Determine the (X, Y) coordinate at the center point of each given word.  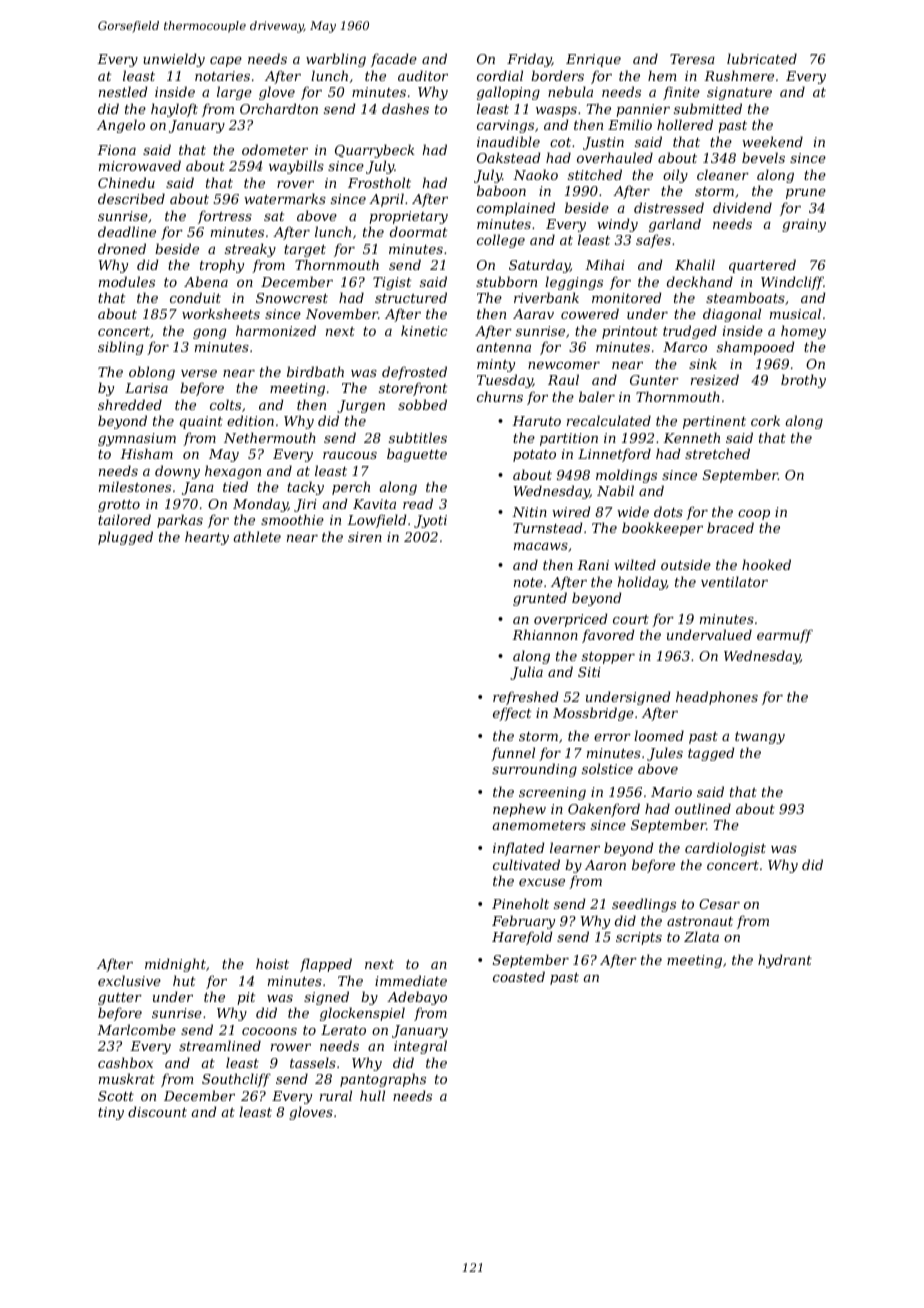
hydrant (785, 961)
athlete (257, 536)
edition (250, 420)
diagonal (732, 315)
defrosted (414, 373)
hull (372, 1095)
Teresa (692, 59)
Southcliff (236, 1080)
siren (365, 537)
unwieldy (174, 60)
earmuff (785, 636)
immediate (411, 980)
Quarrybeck (375, 151)
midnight (175, 965)
